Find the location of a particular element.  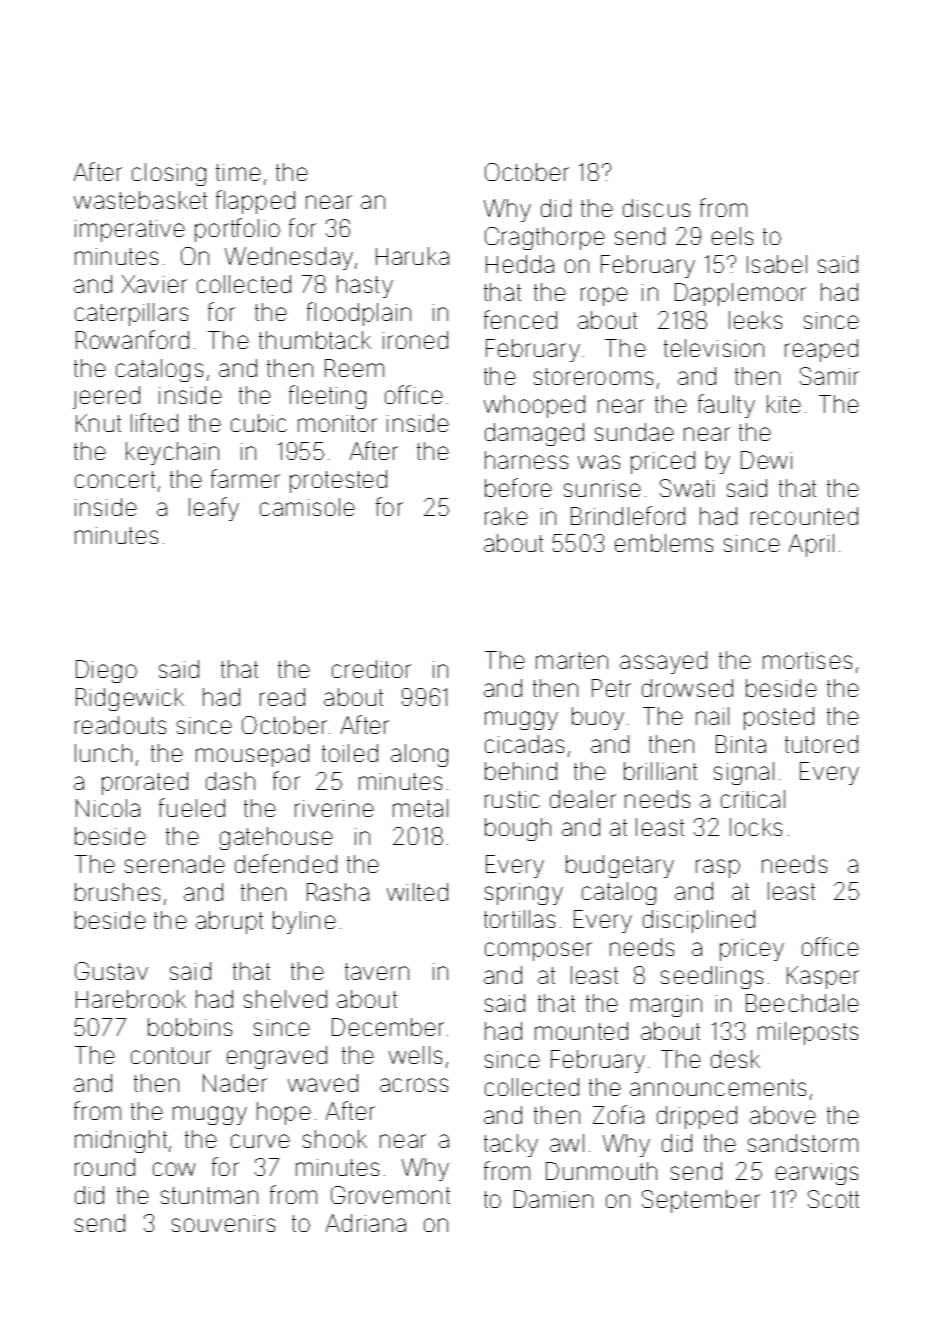

Dunmouth is located at coordinates (601, 1171).
